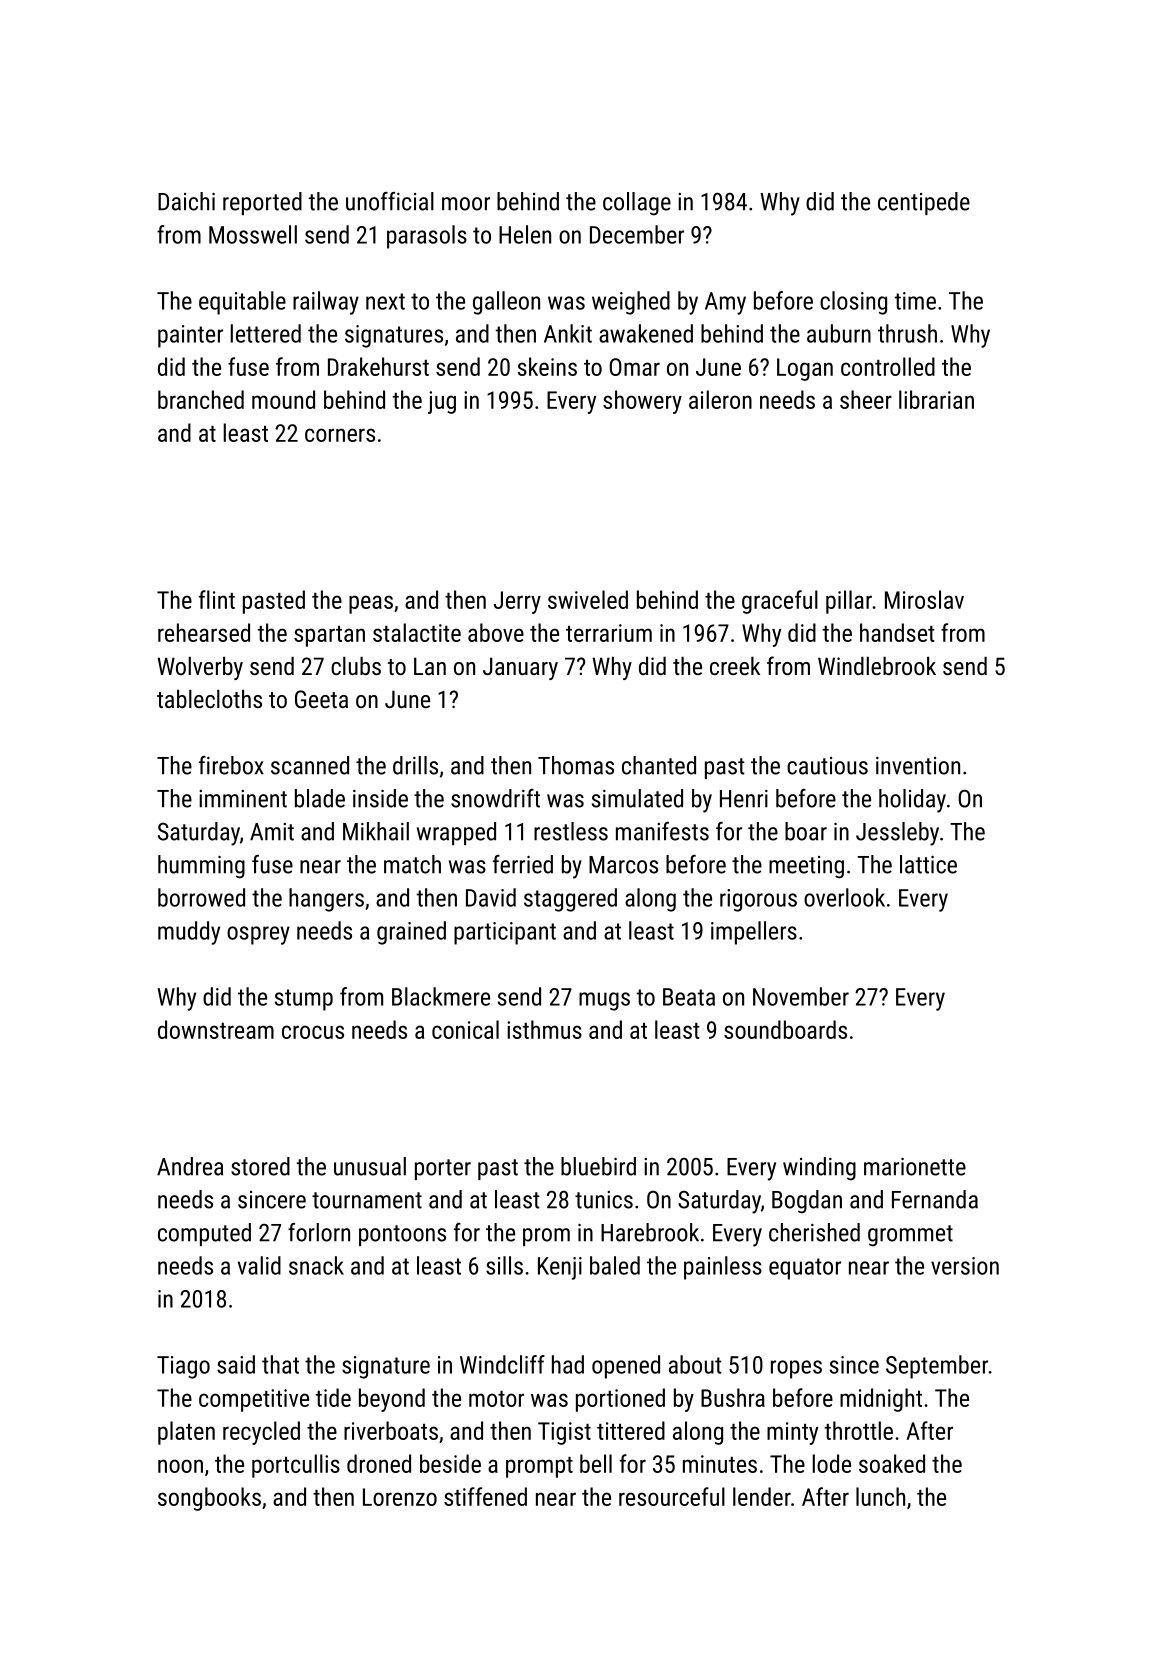 Image resolution: width=1165 pixels, height=1654 pixels. I want to click on sheer, so click(866, 399).
